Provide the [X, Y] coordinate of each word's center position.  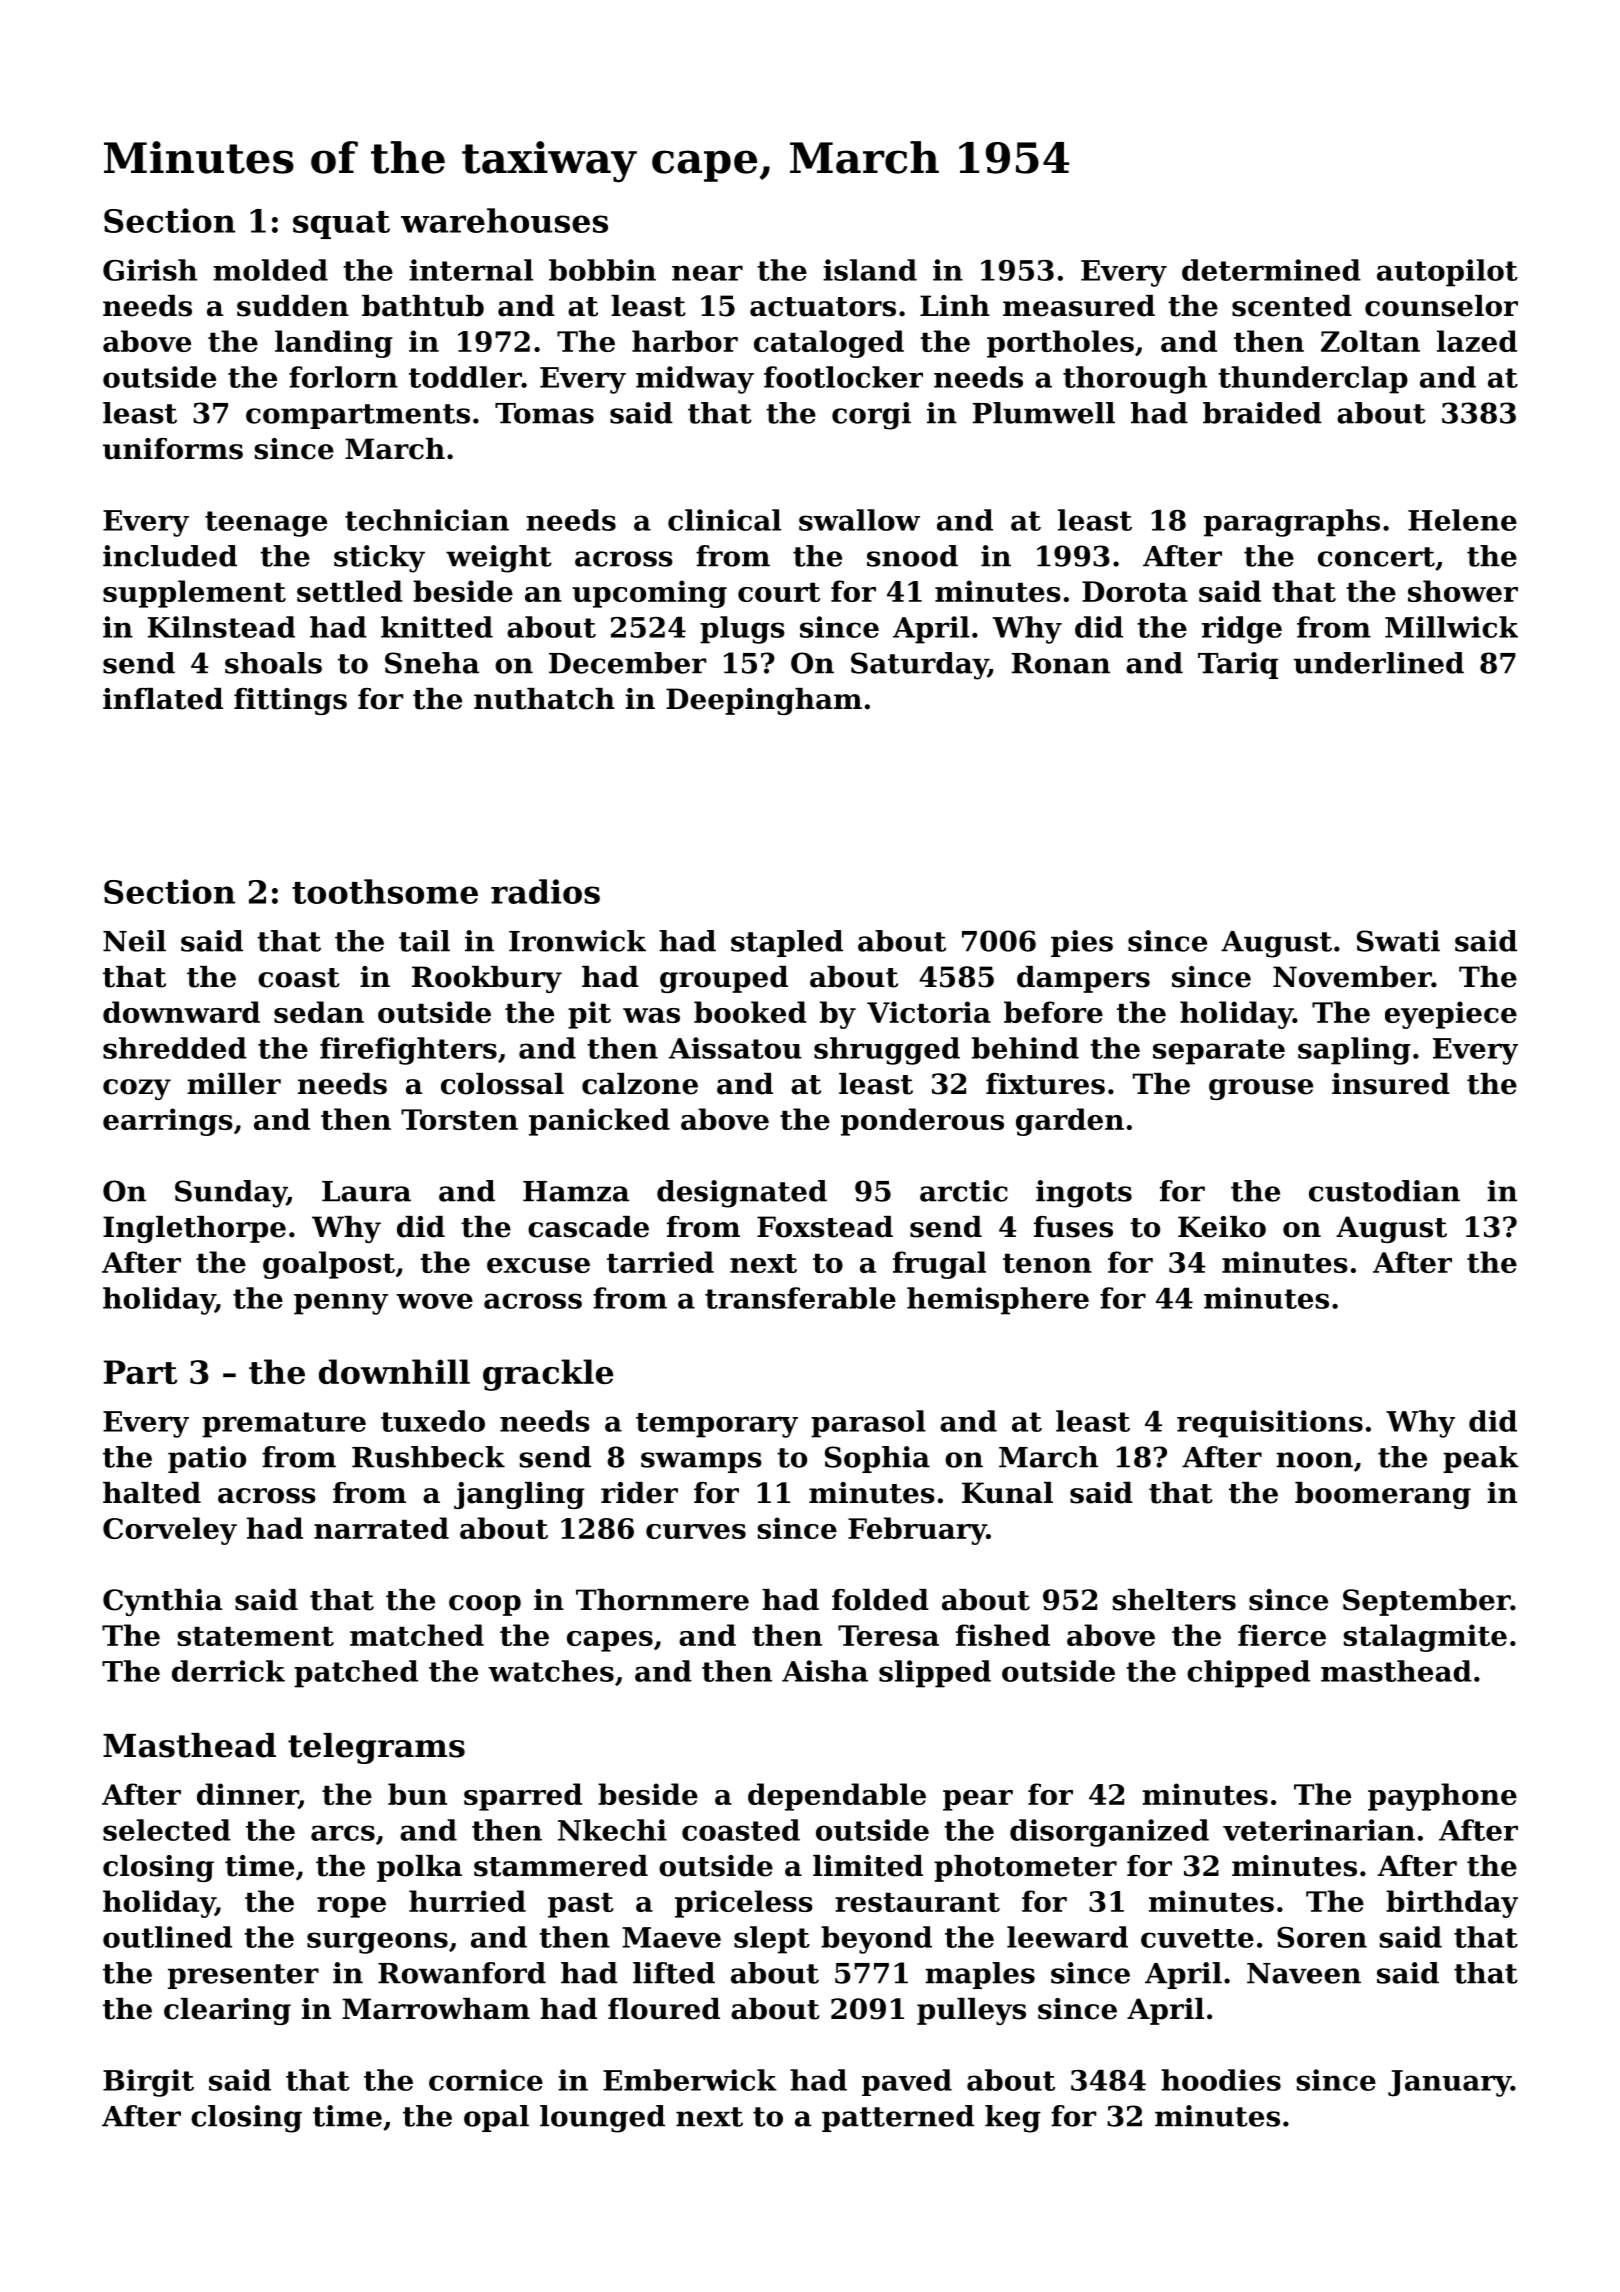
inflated [163, 699]
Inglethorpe [194, 1229]
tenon [1047, 1263]
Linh [955, 305]
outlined [167, 1937]
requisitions [1270, 1424]
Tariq [1238, 665]
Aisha [825, 1671]
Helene [1462, 520]
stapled [787, 943]
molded [270, 270]
